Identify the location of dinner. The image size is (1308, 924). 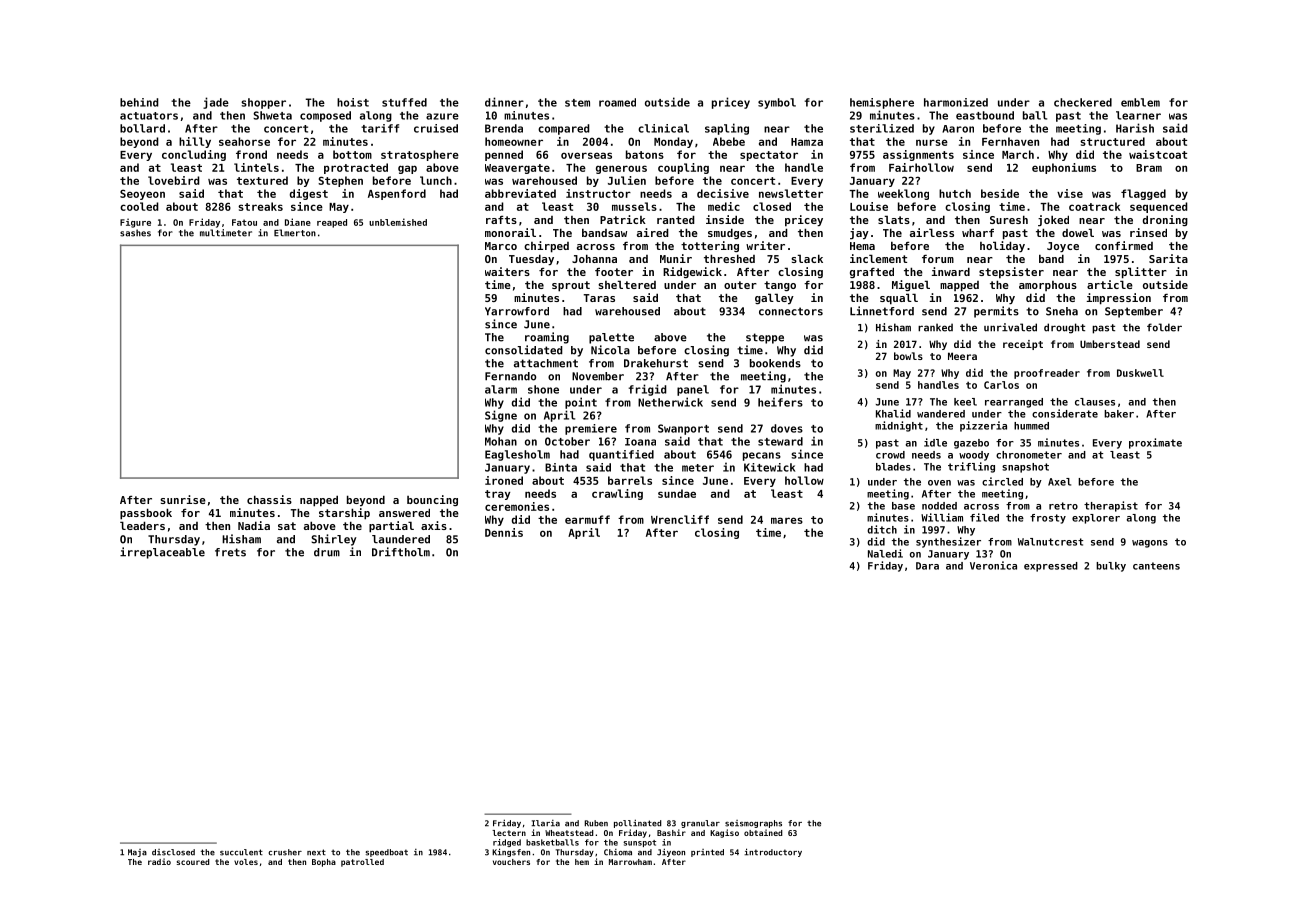
(504, 102).
